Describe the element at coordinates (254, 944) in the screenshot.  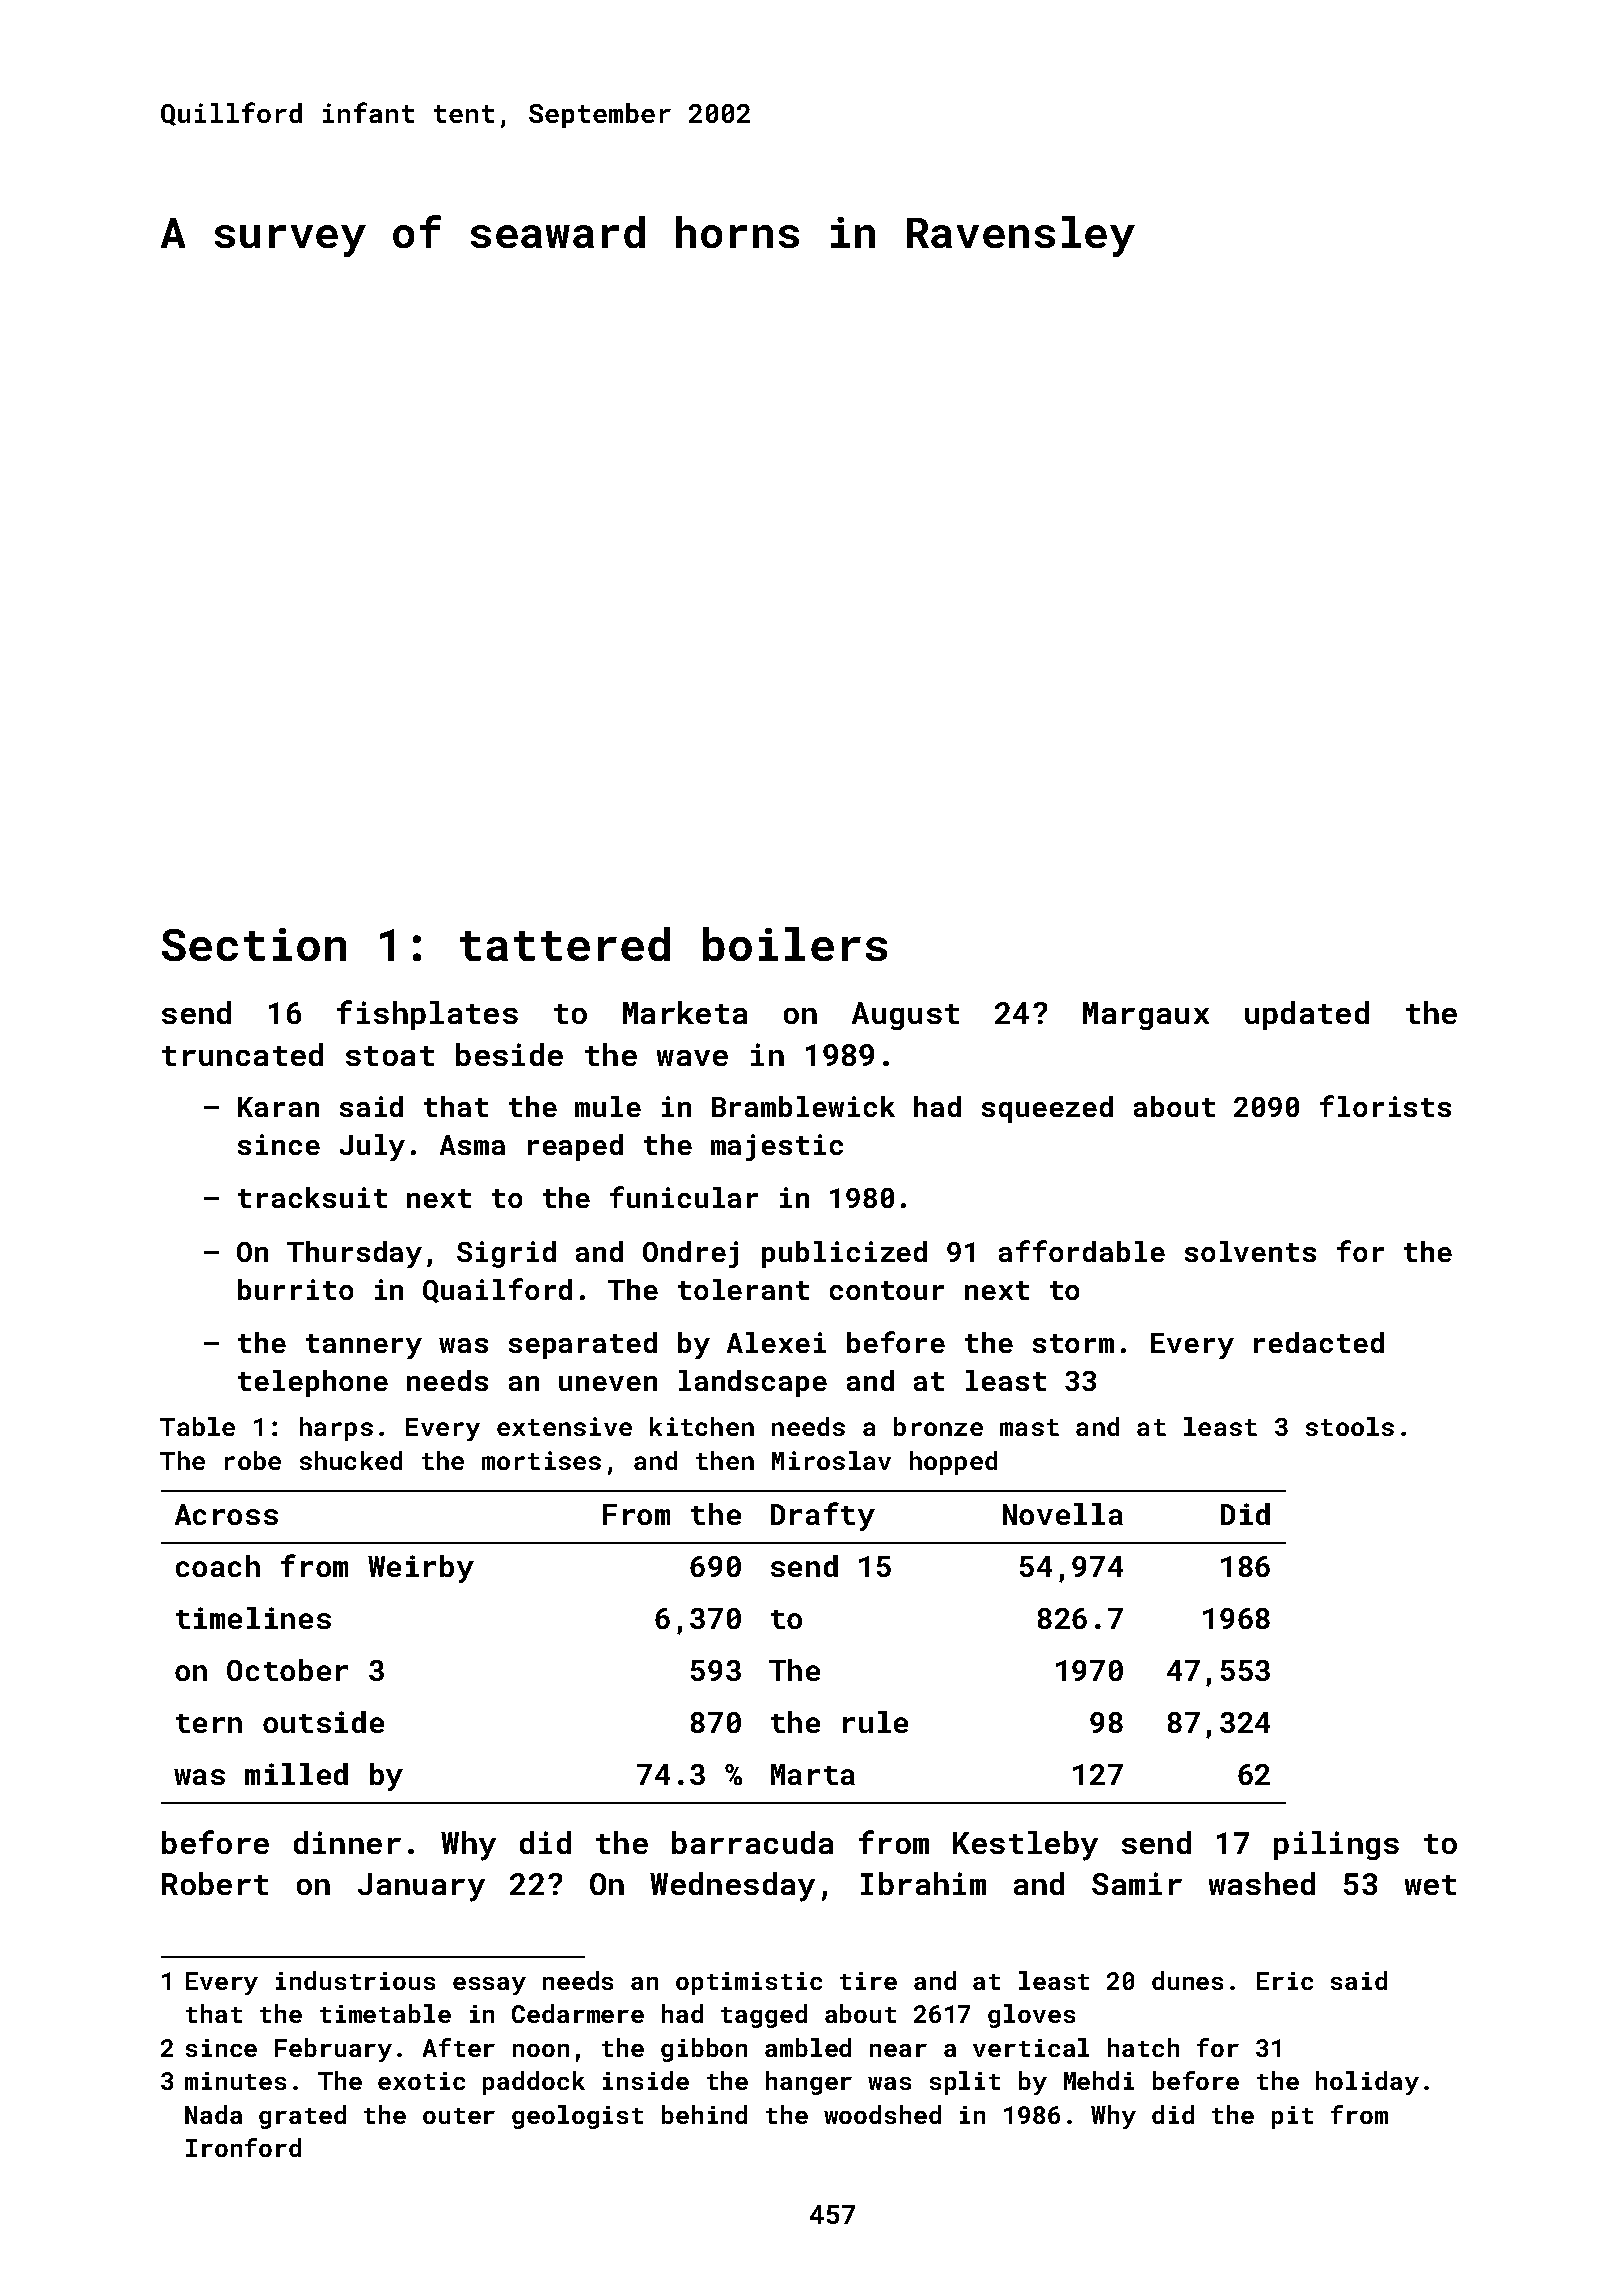
I see `Section` at that location.
